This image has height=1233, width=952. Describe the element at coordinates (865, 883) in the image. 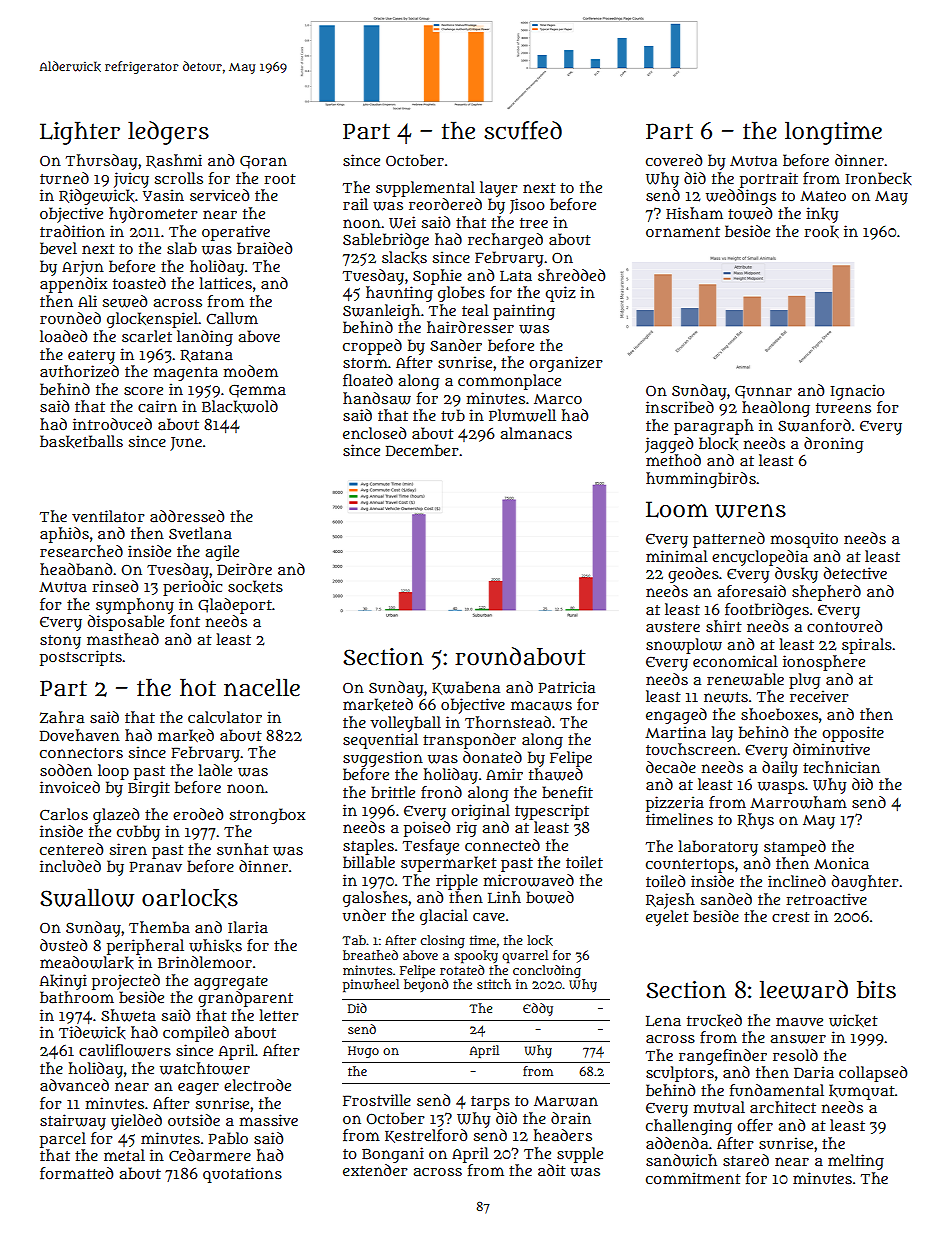

I see `daughter` at that location.
